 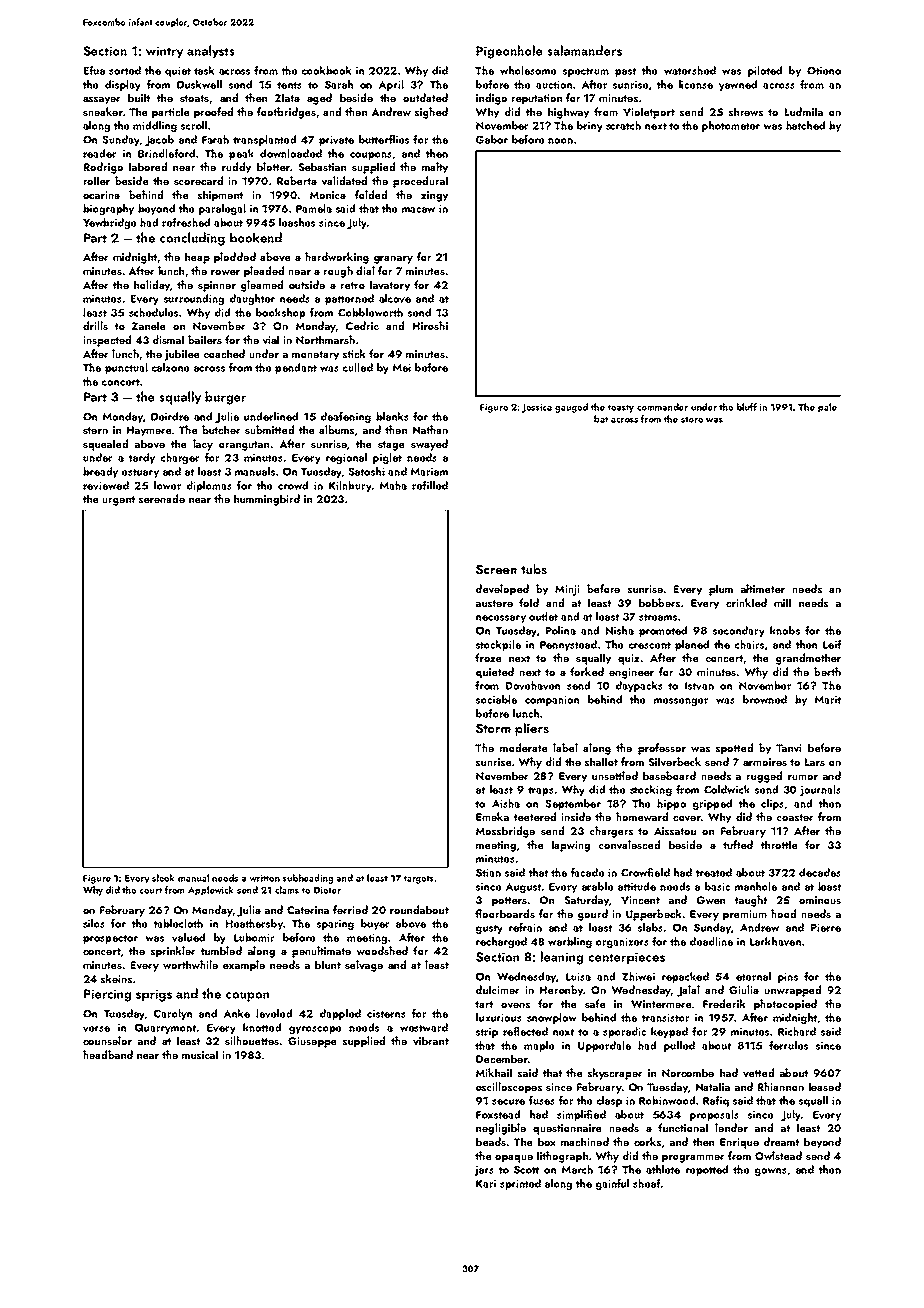 I want to click on sleek, so click(x=163, y=878).
